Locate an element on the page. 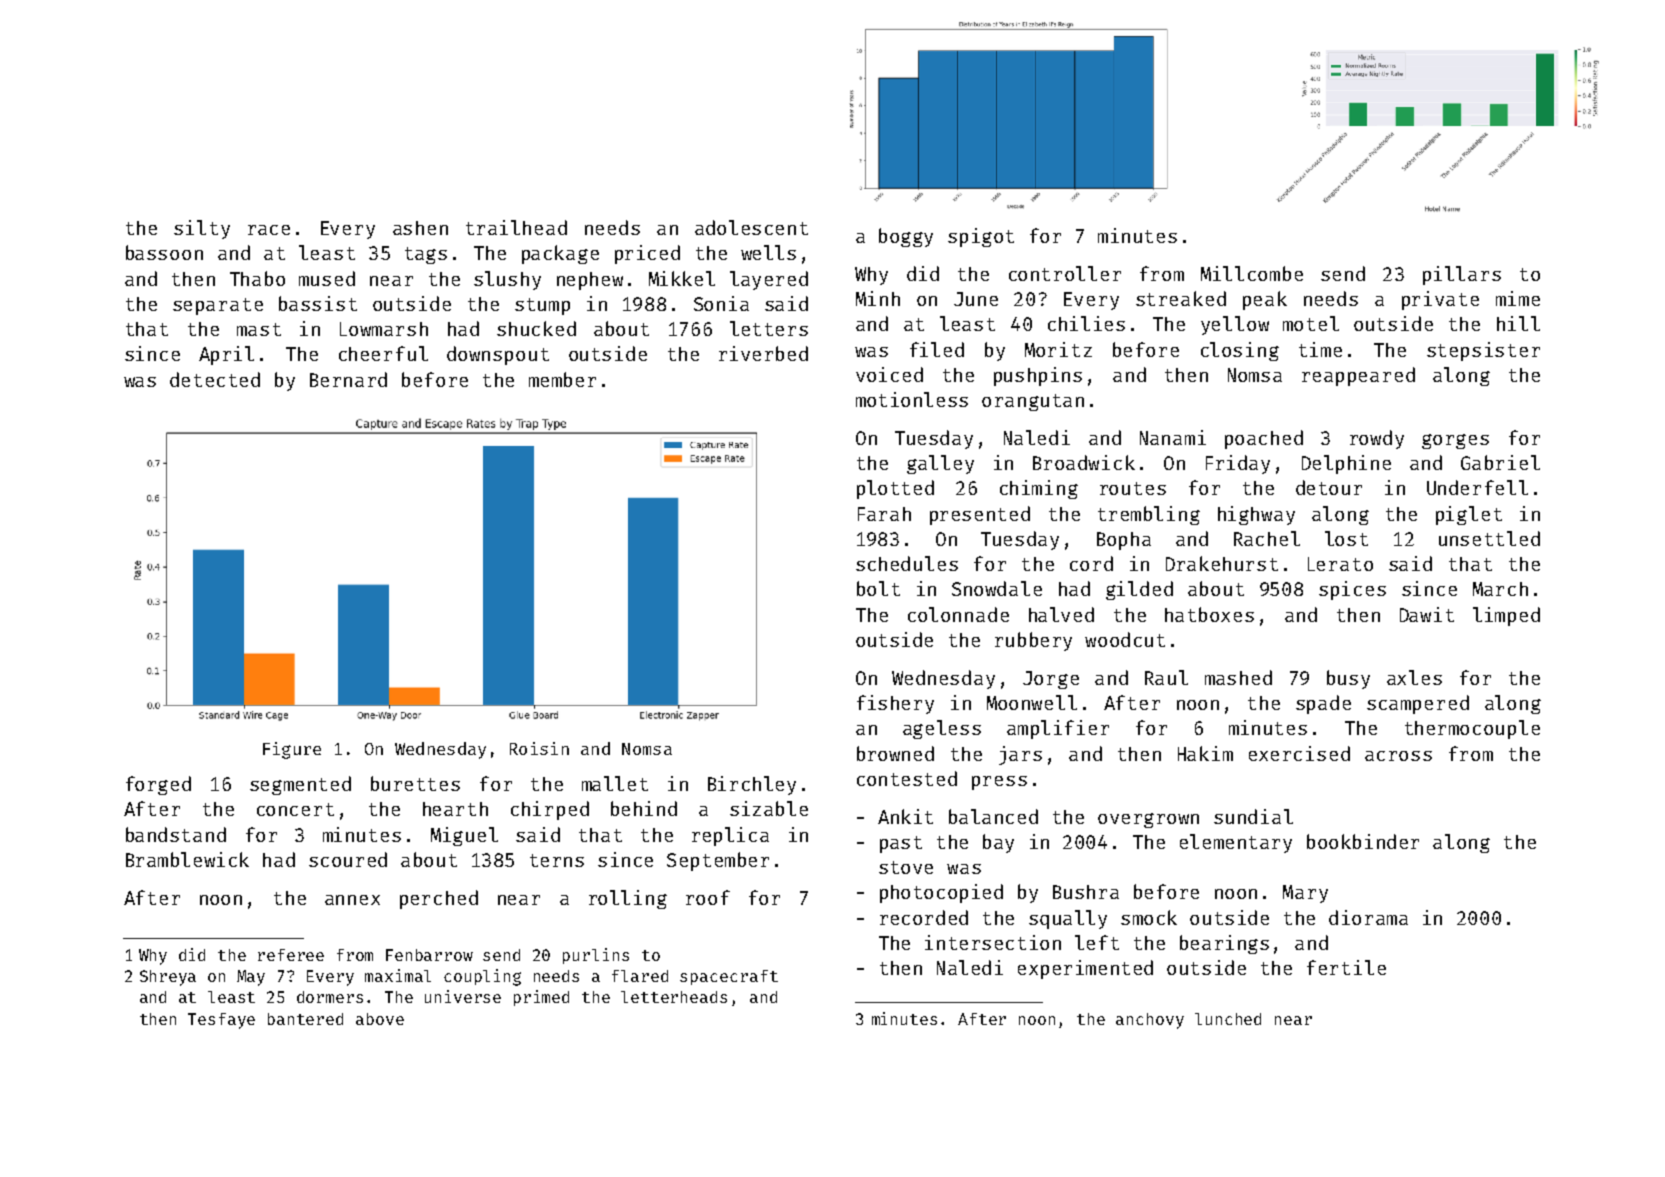 The image size is (1665, 1177). fishery is located at coordinates (895, 704).
